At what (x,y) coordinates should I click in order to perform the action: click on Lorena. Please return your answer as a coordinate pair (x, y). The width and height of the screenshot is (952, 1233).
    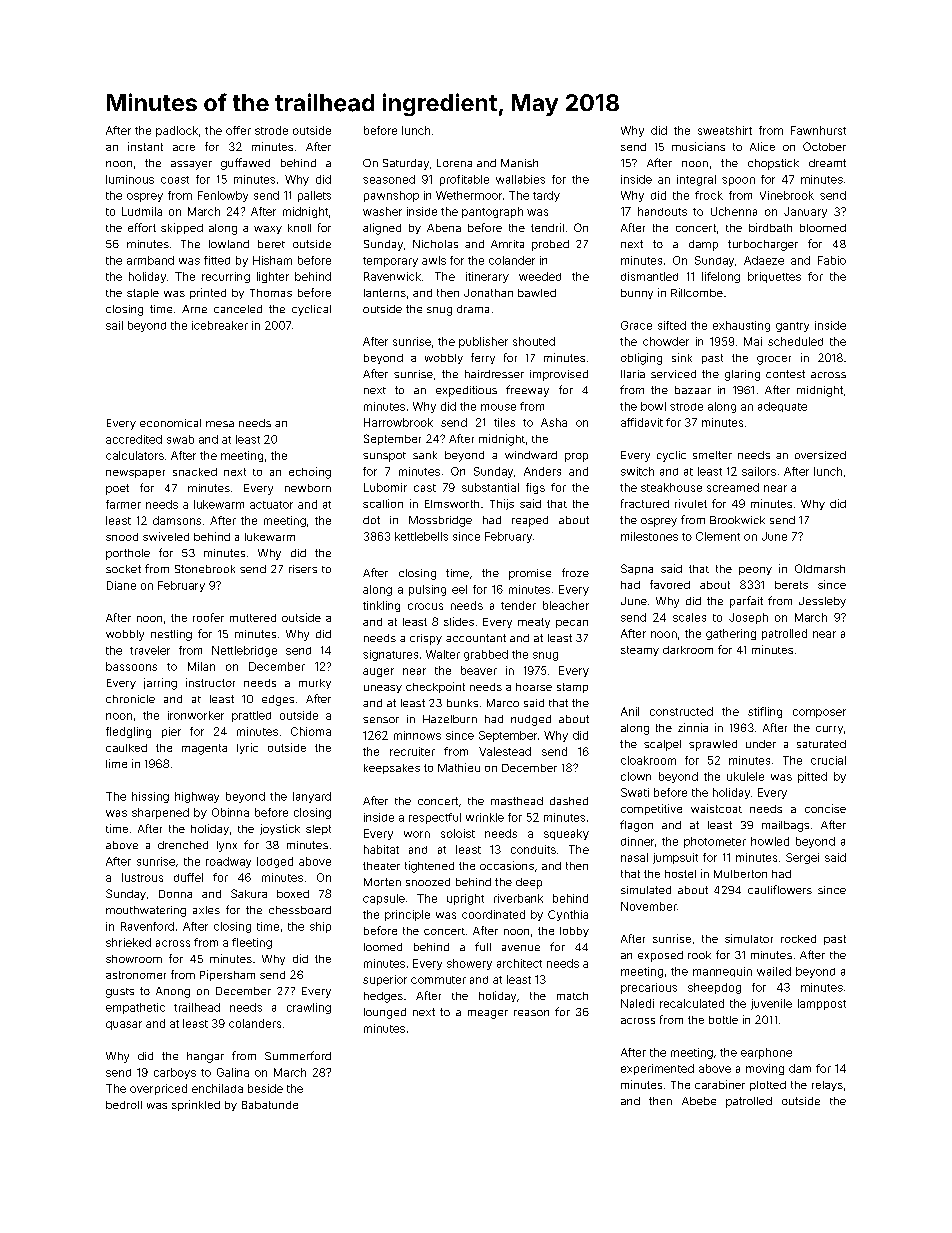
    Looking at the image, I should click on (454, 163).
